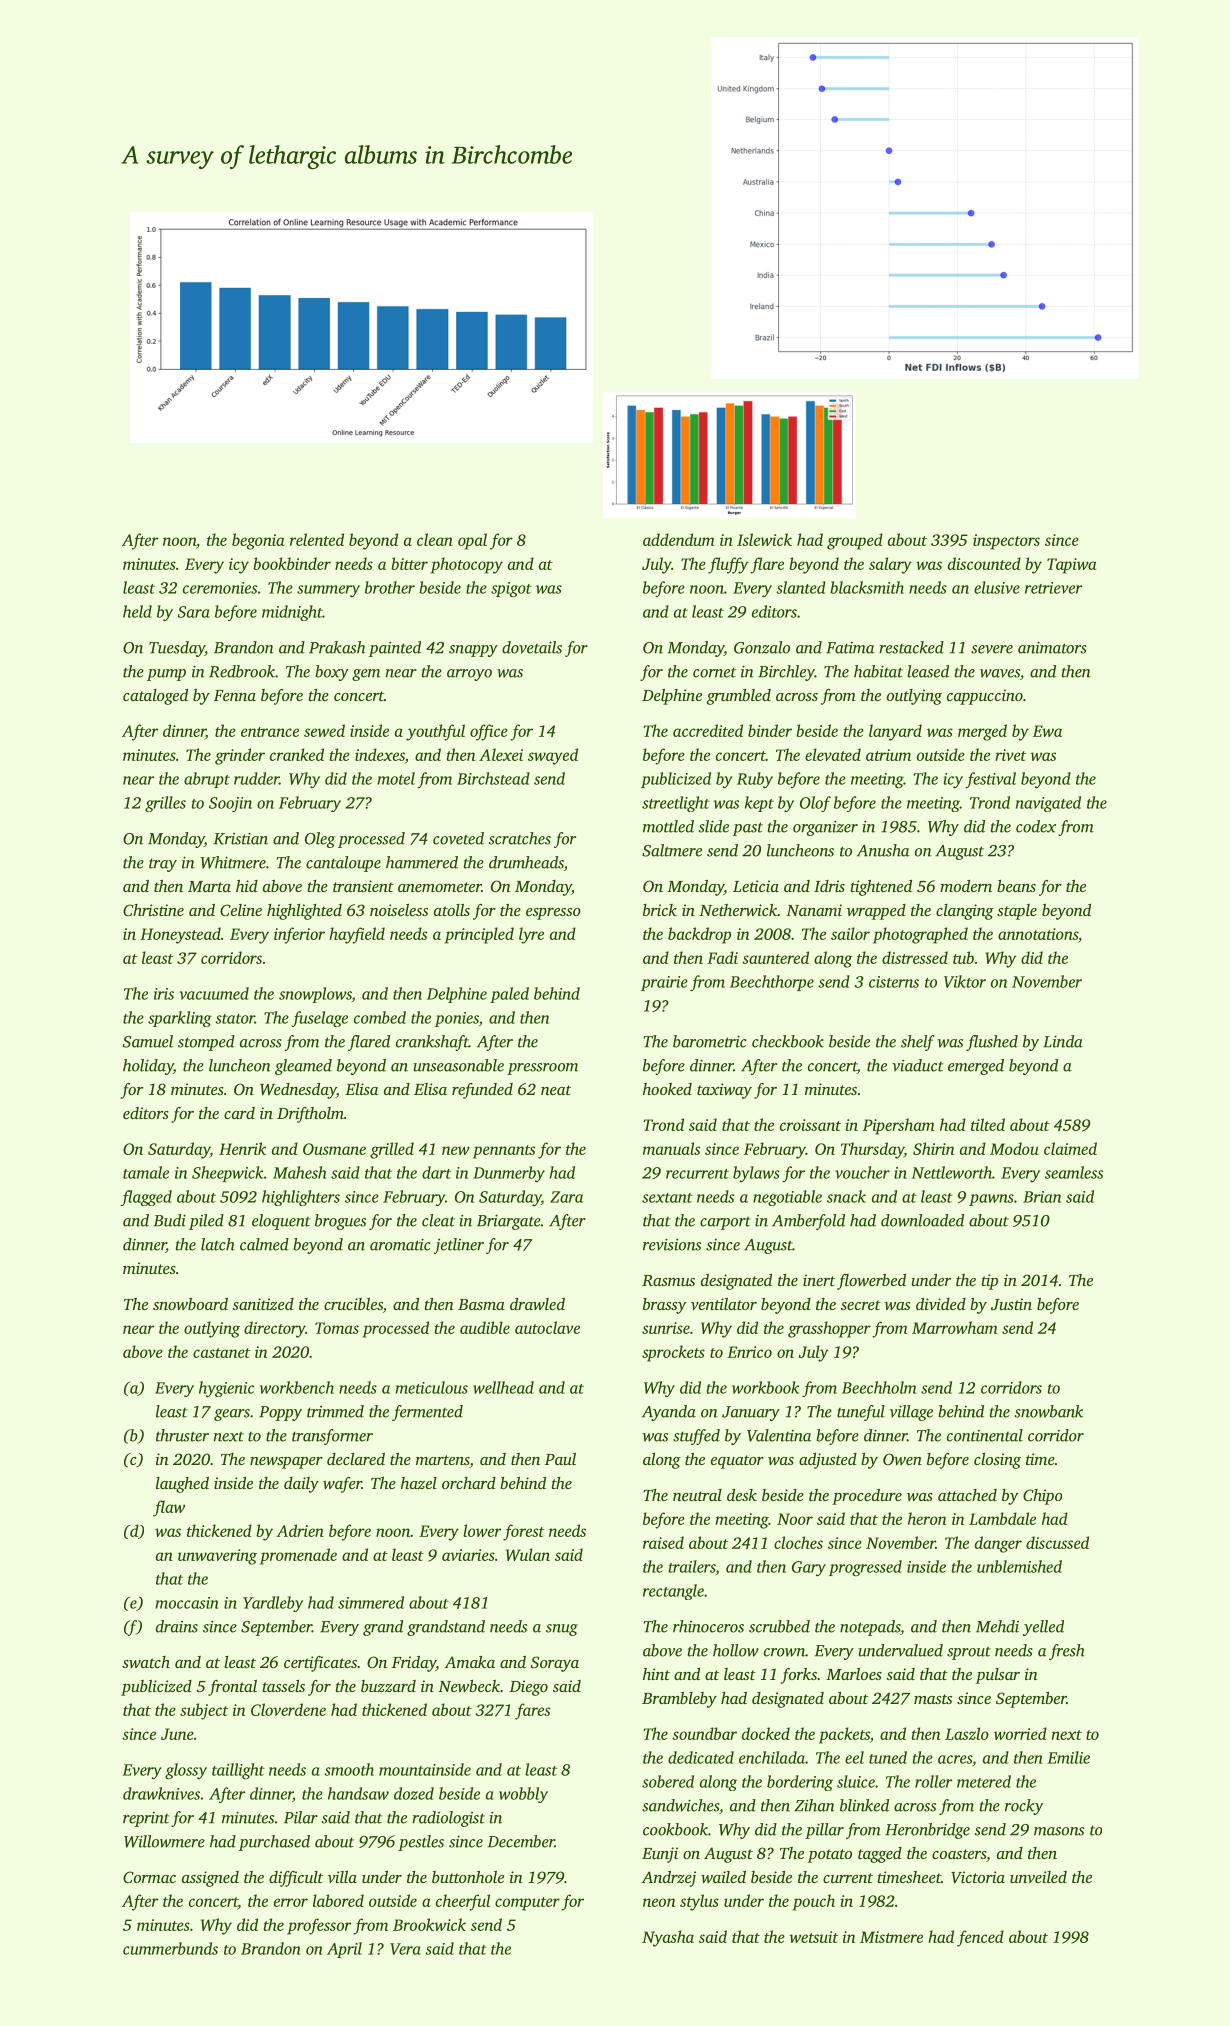 This screenshot has height=2026, width=1230. What do you see at coordinates (146, 1172) in the screenshot?
I see `tamale` at bounding box center [146, 1172].
